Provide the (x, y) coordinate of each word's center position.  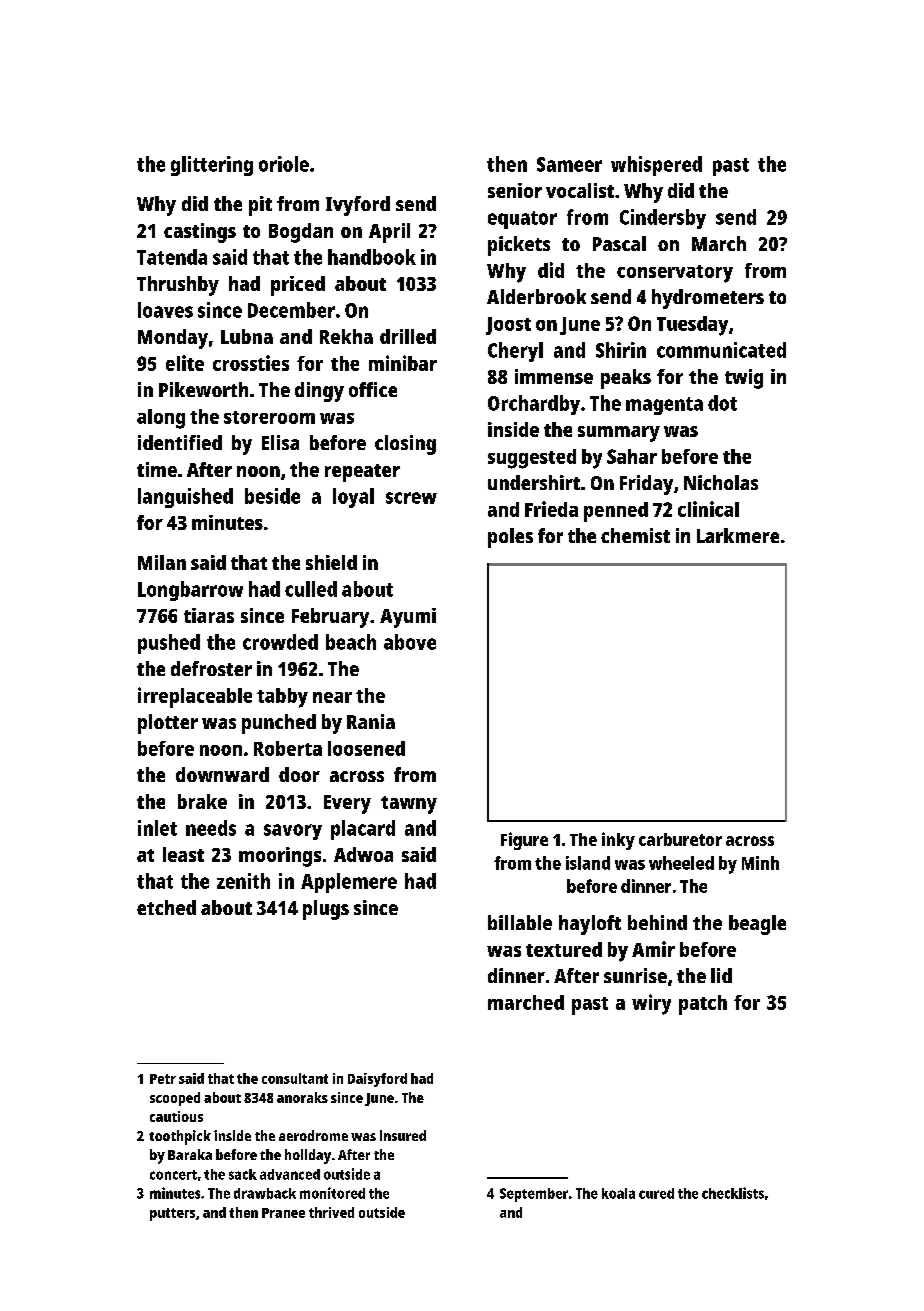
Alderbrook (536, 296)
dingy (319, 392)
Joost (508, 326)
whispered (656, 166)
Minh (760, 863)
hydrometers (708, 299)
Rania (371, 721)
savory (293, 832)
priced (298, 286)
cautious (176, 1116)
